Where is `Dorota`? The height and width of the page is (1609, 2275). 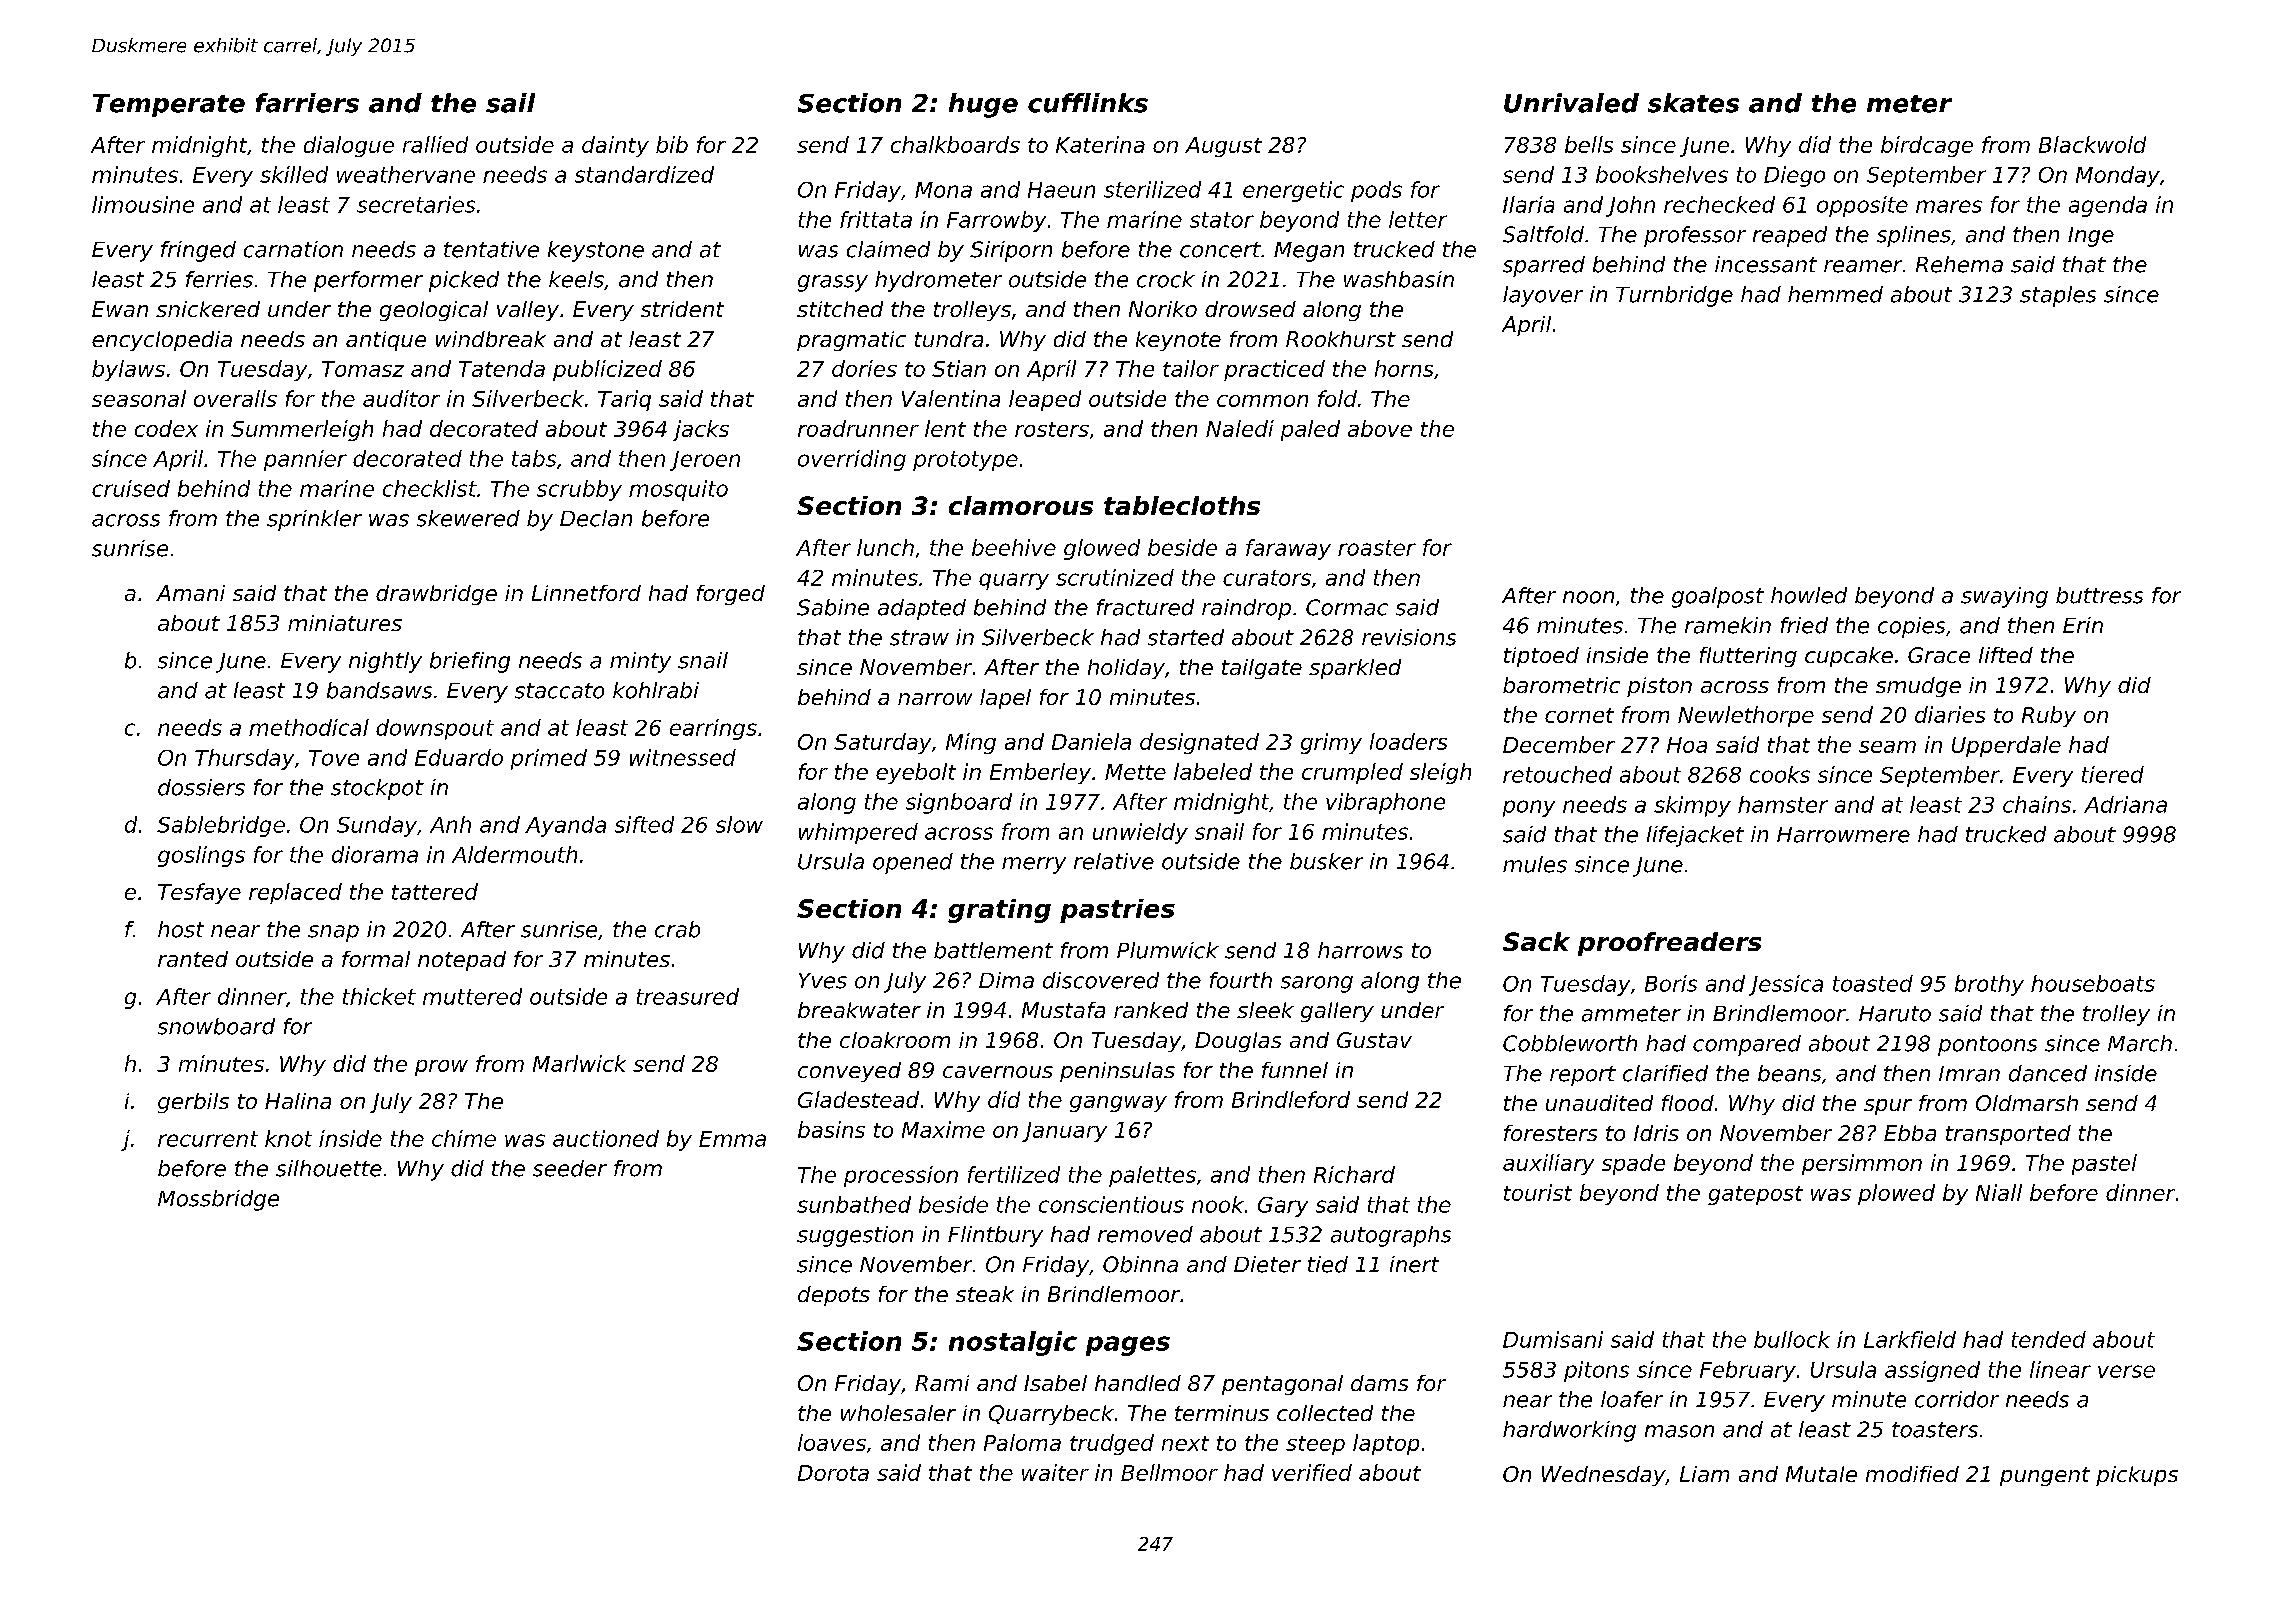
Dorota is located at coordinates (833, 1473).
